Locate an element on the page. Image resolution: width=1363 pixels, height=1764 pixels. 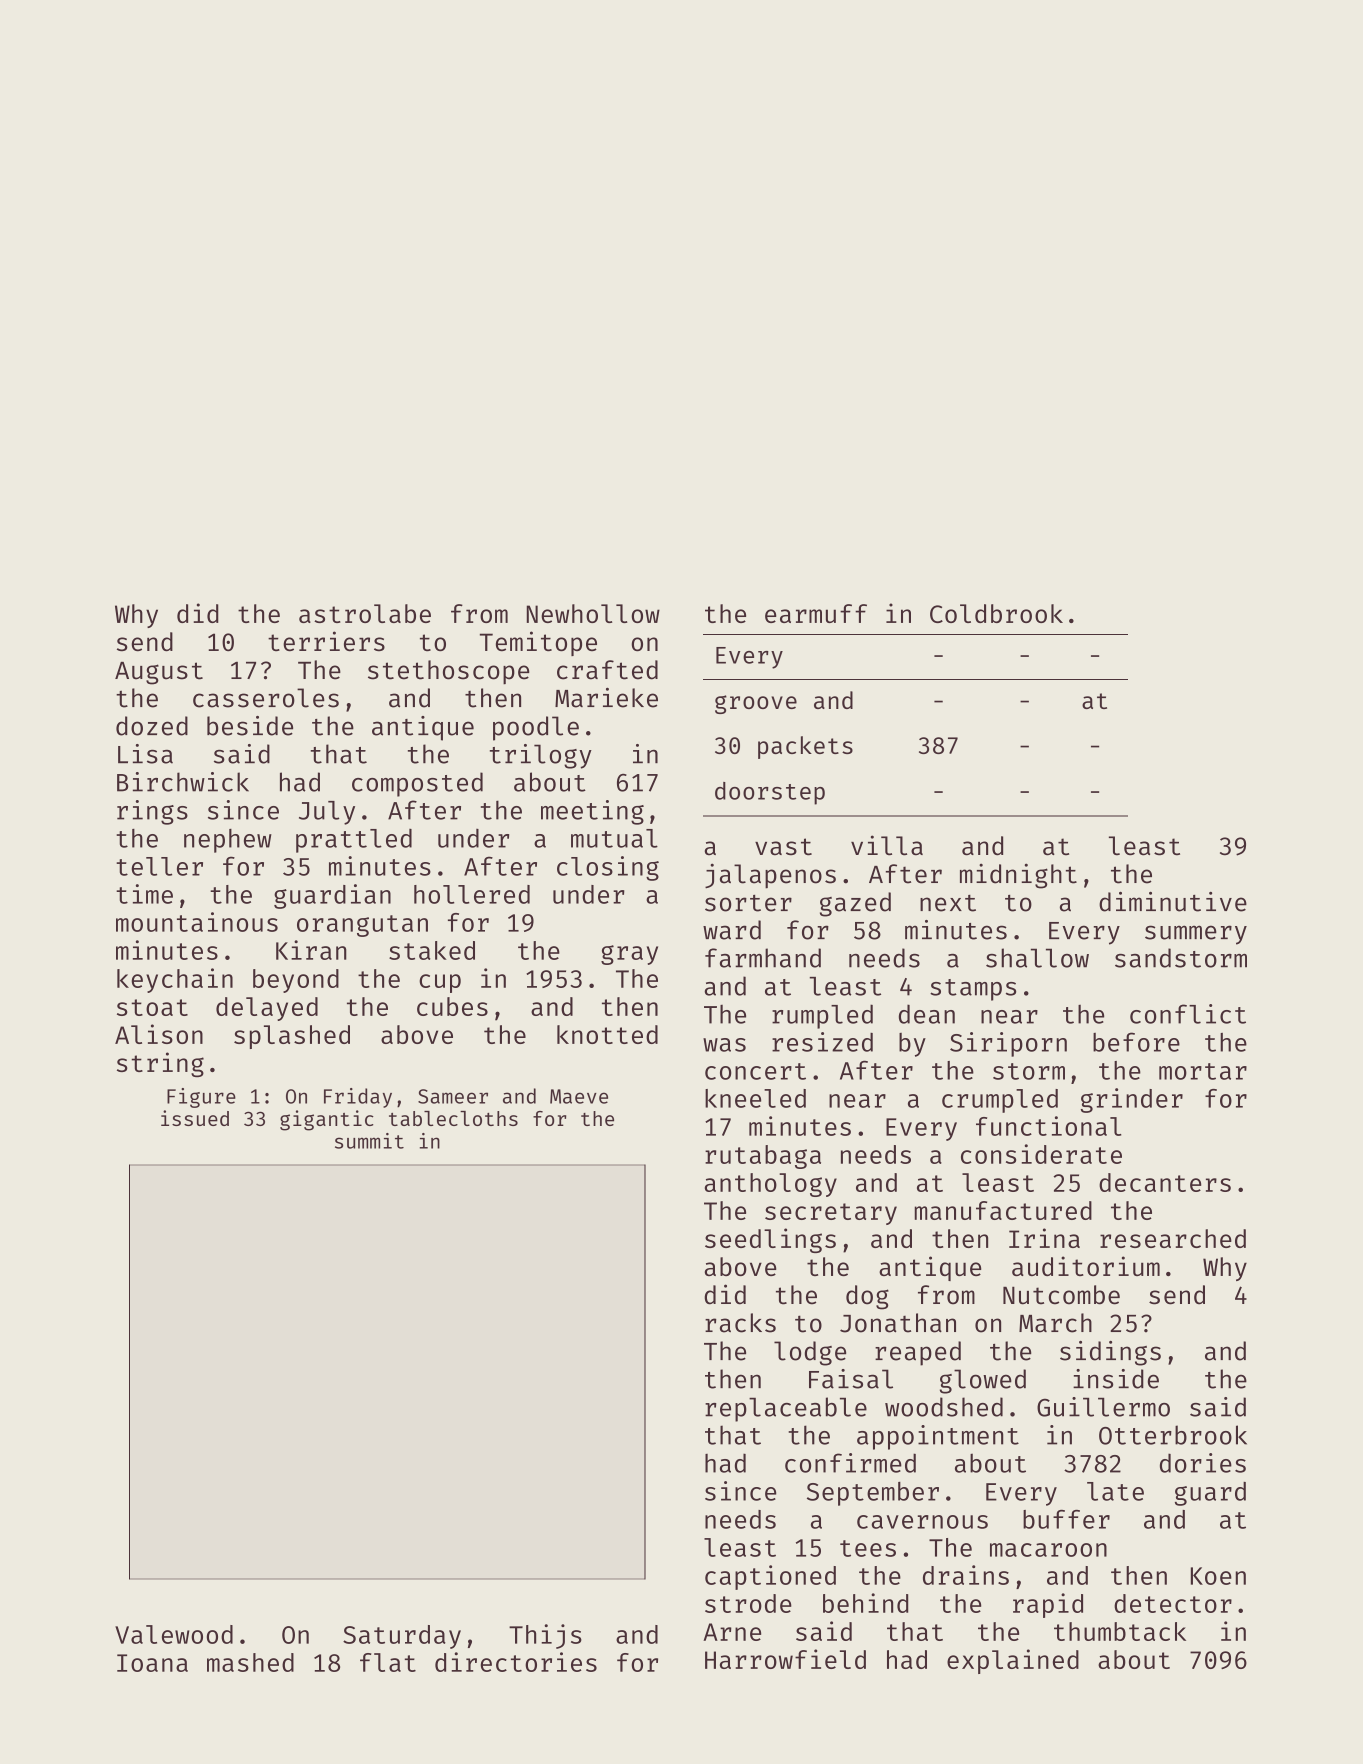
Coldbrook is located at coordinates (996, 613).
